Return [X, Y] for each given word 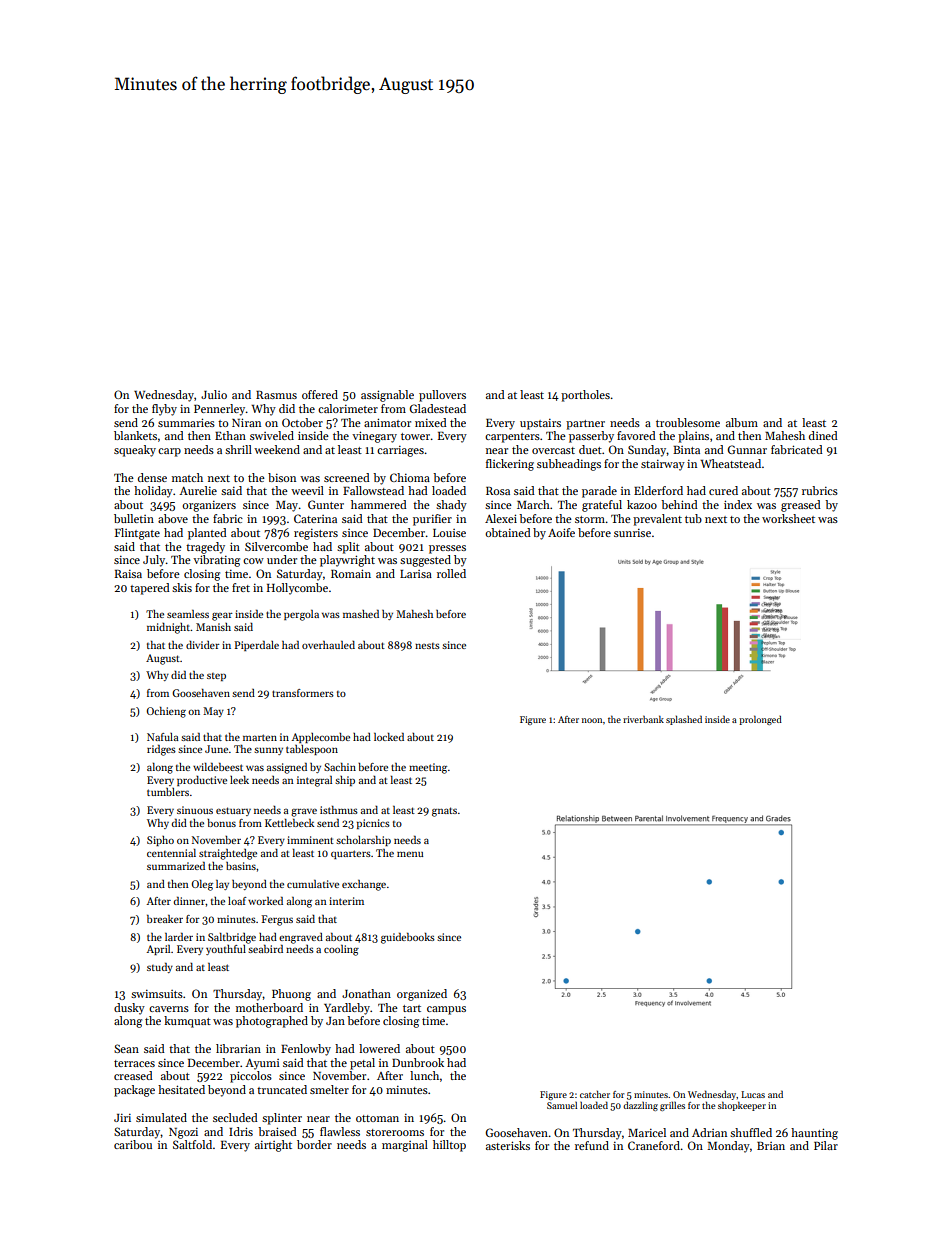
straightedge [228, 854]
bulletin [134, 518]
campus [446, 1010]
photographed [272, 1022]
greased [801, 506]
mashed [361, 614]
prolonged [760, 720]
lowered [379, 1048]
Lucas [753, 1094]
